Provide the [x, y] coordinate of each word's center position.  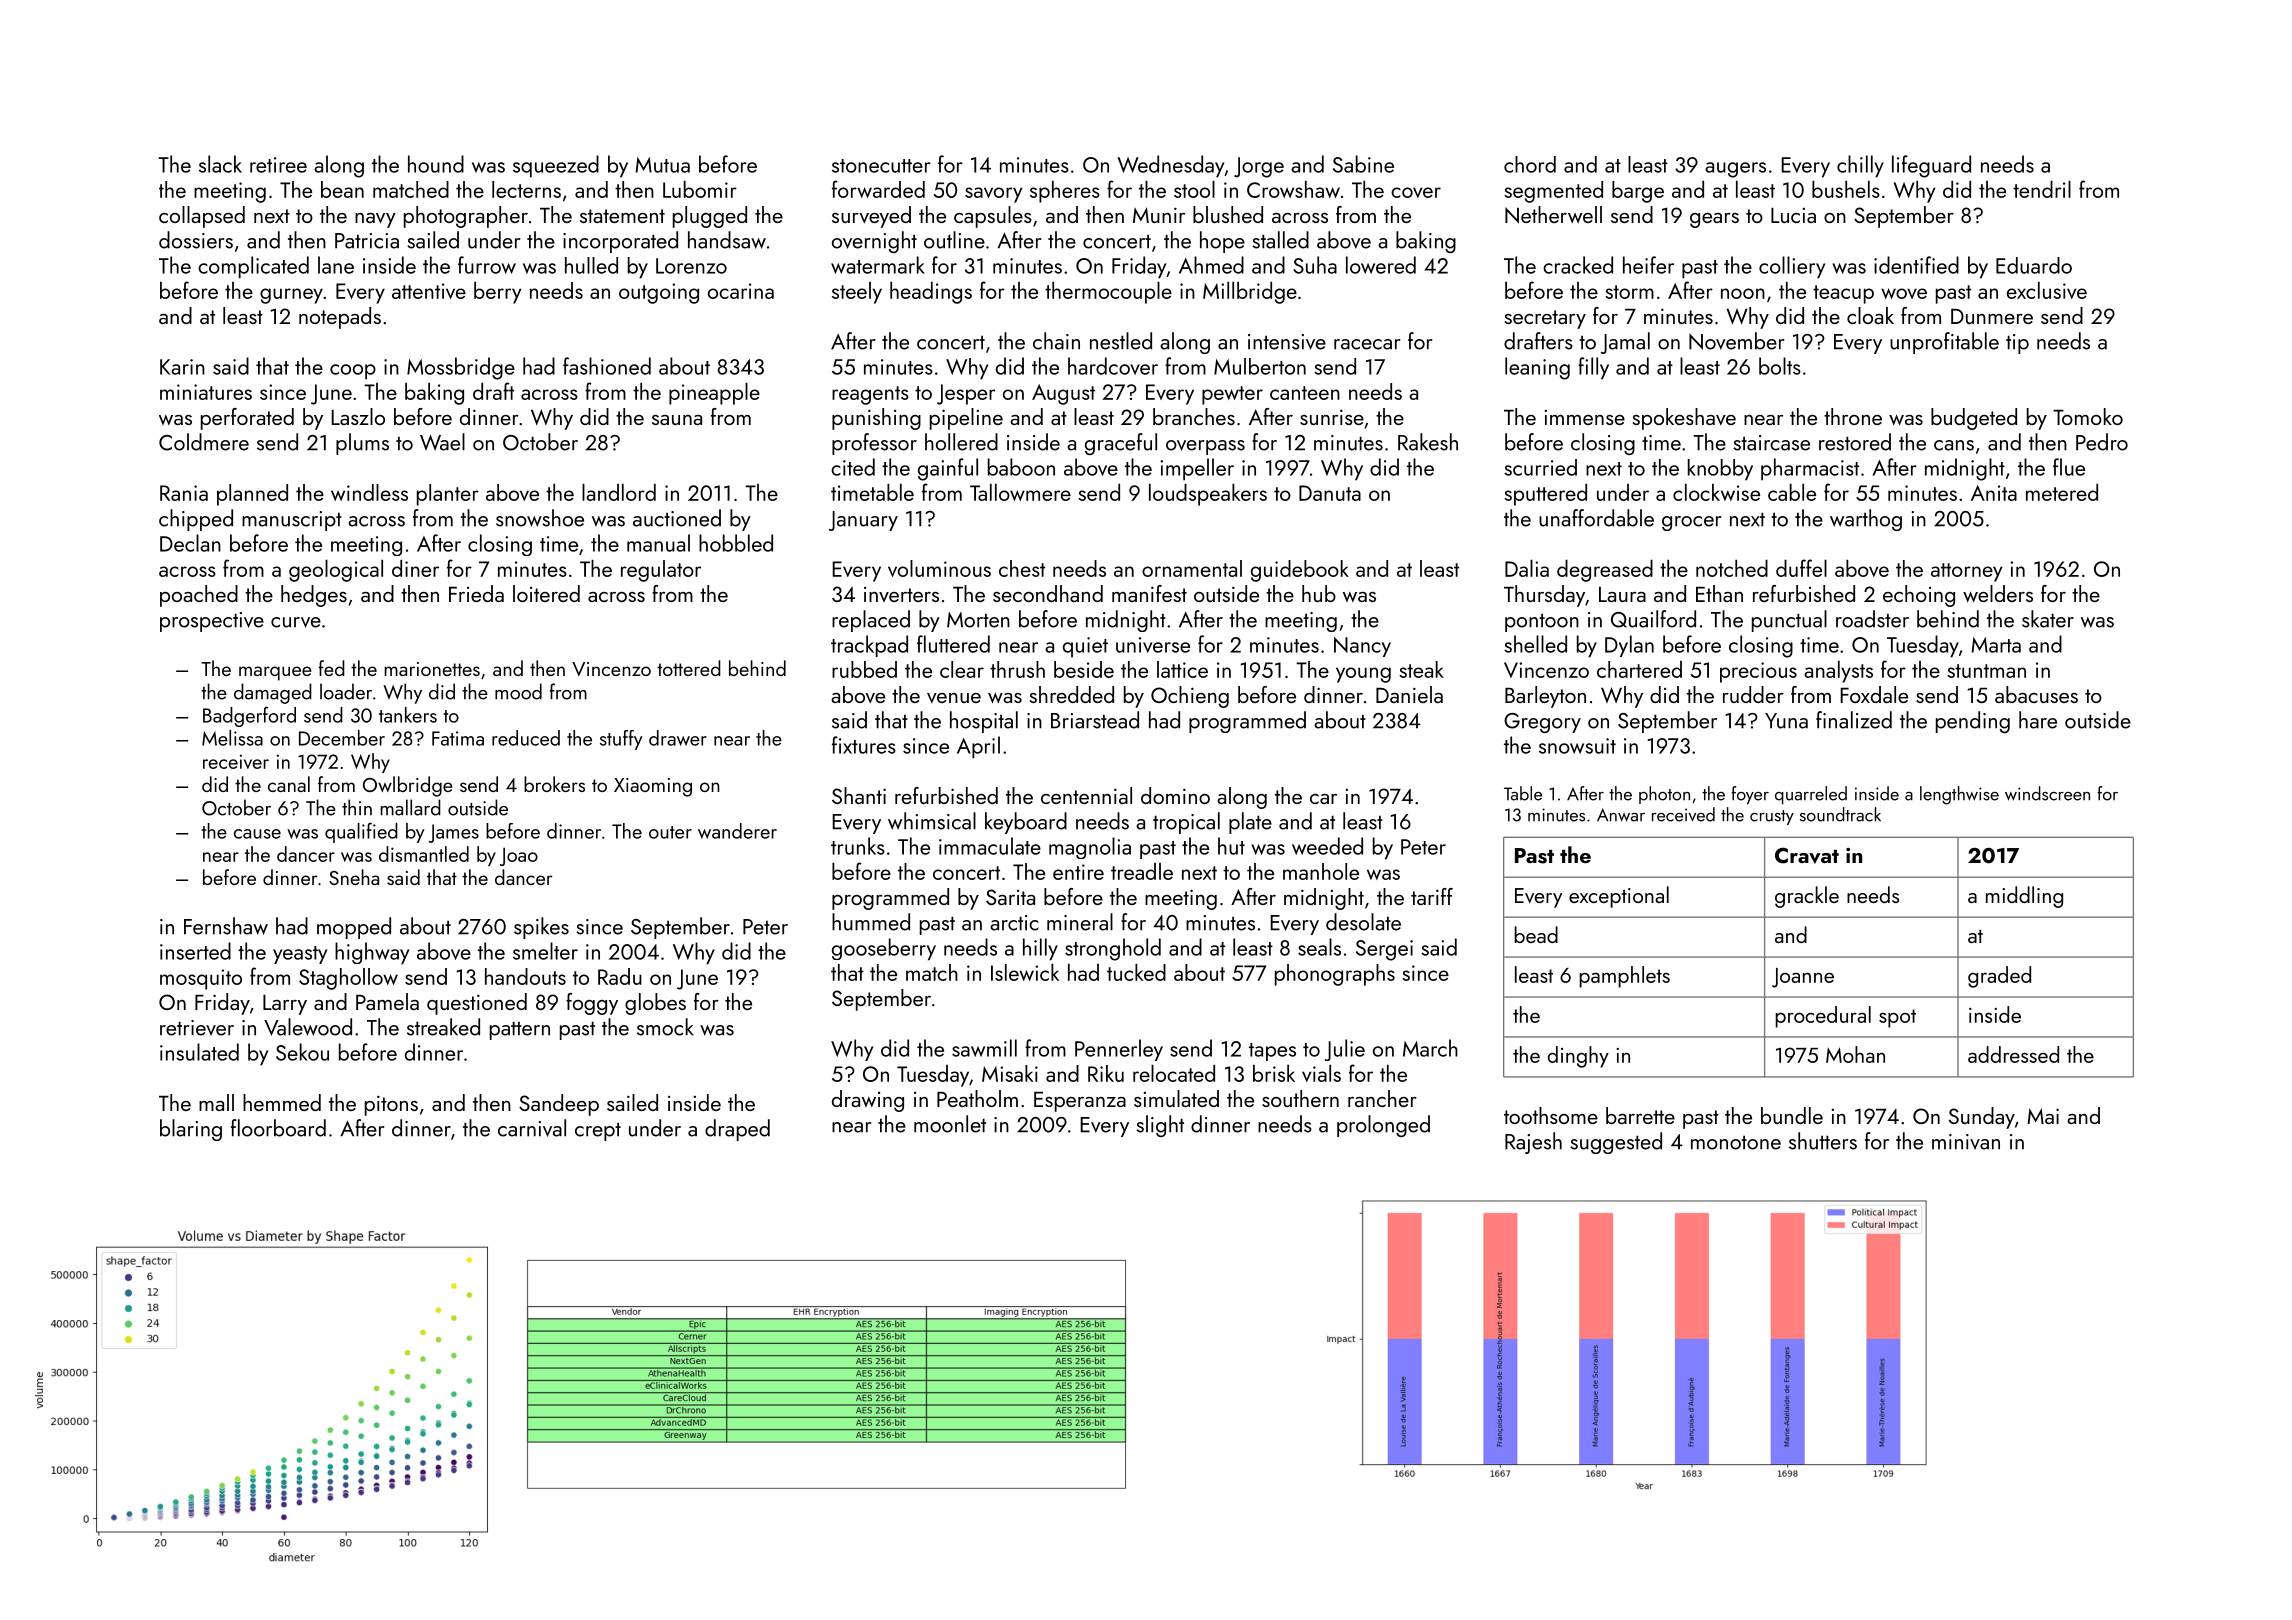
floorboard [278, 1128]
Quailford [1653, 619]
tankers [408, 715]
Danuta [1330, 493]
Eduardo [2034, 265]
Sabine [1363, 164]
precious [1758, 672]
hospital [984, 722]
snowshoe [540, 518]
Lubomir [700, 189]
